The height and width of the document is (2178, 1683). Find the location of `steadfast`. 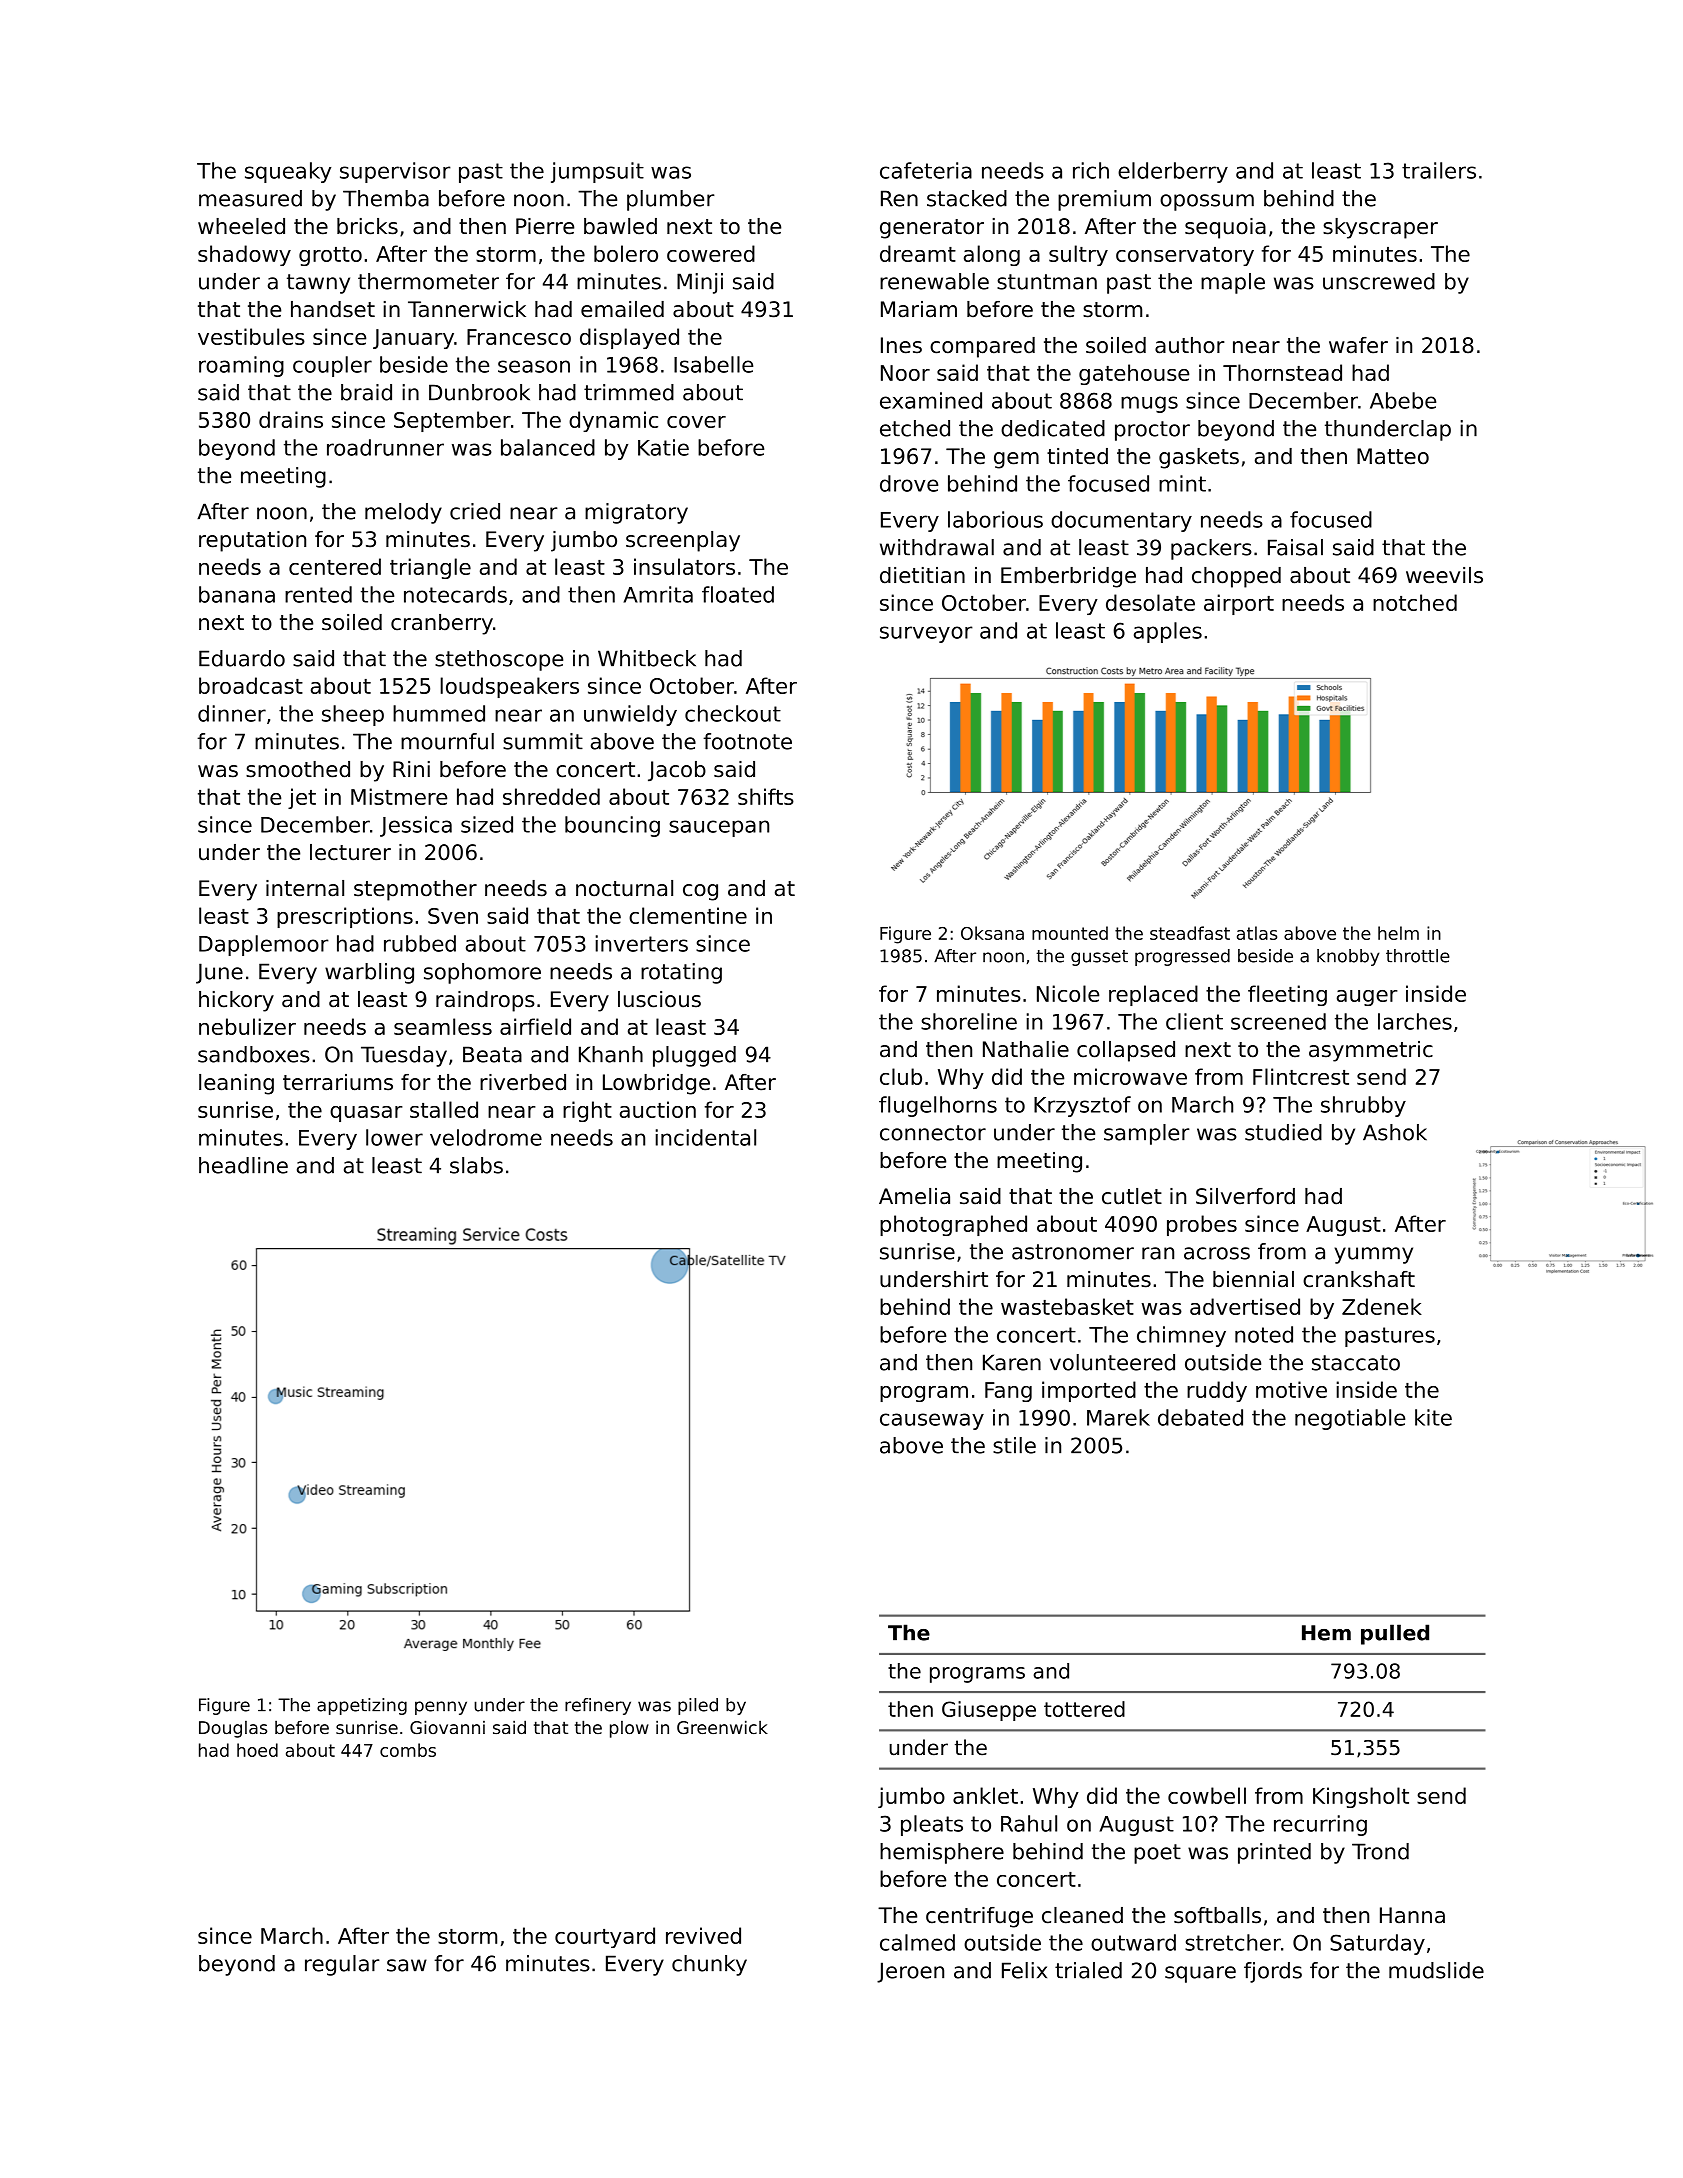

steadfast is located at coordinates (1190, 933).
